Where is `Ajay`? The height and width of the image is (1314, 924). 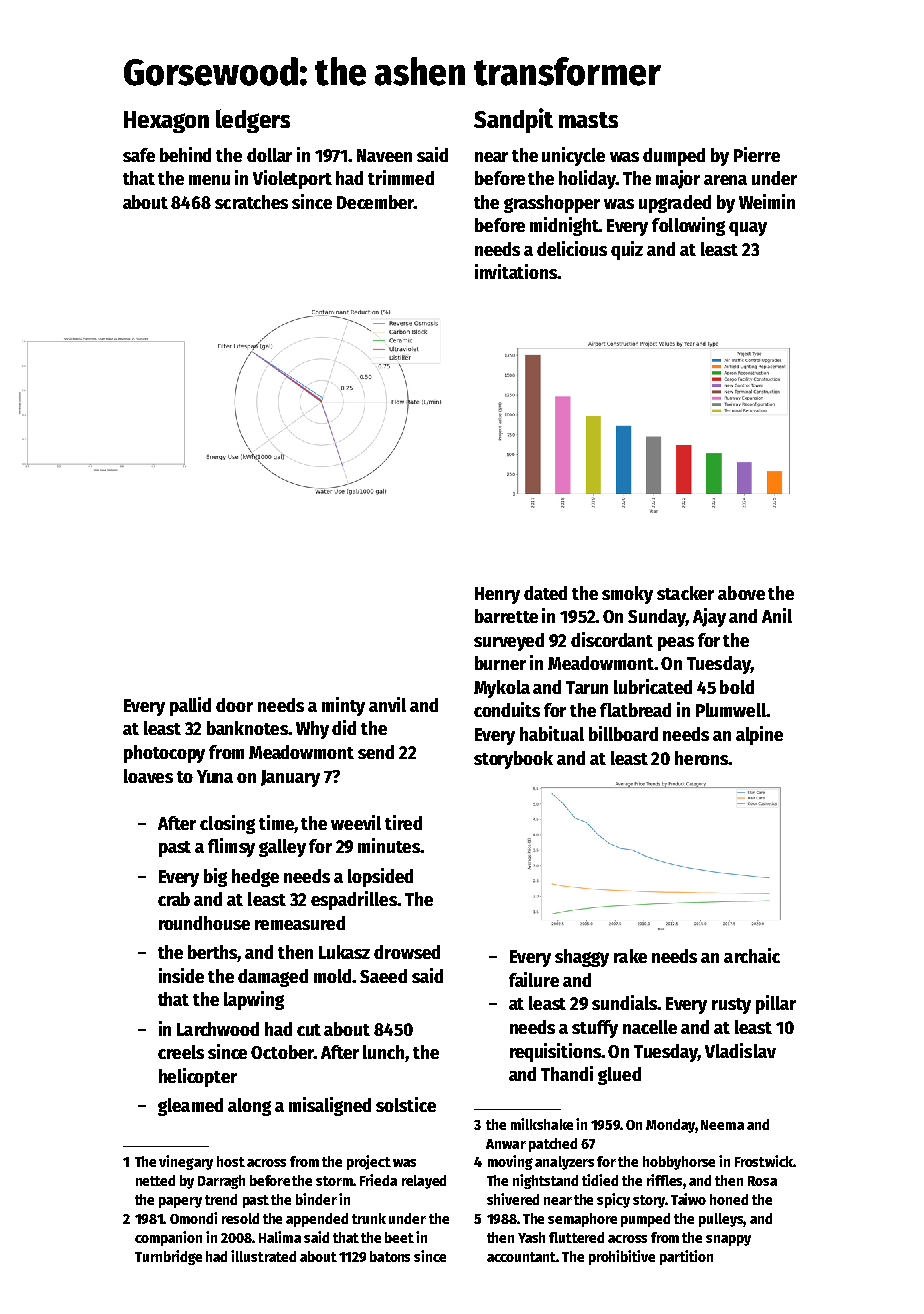 Ajay is located at coordinates (709, 617).
